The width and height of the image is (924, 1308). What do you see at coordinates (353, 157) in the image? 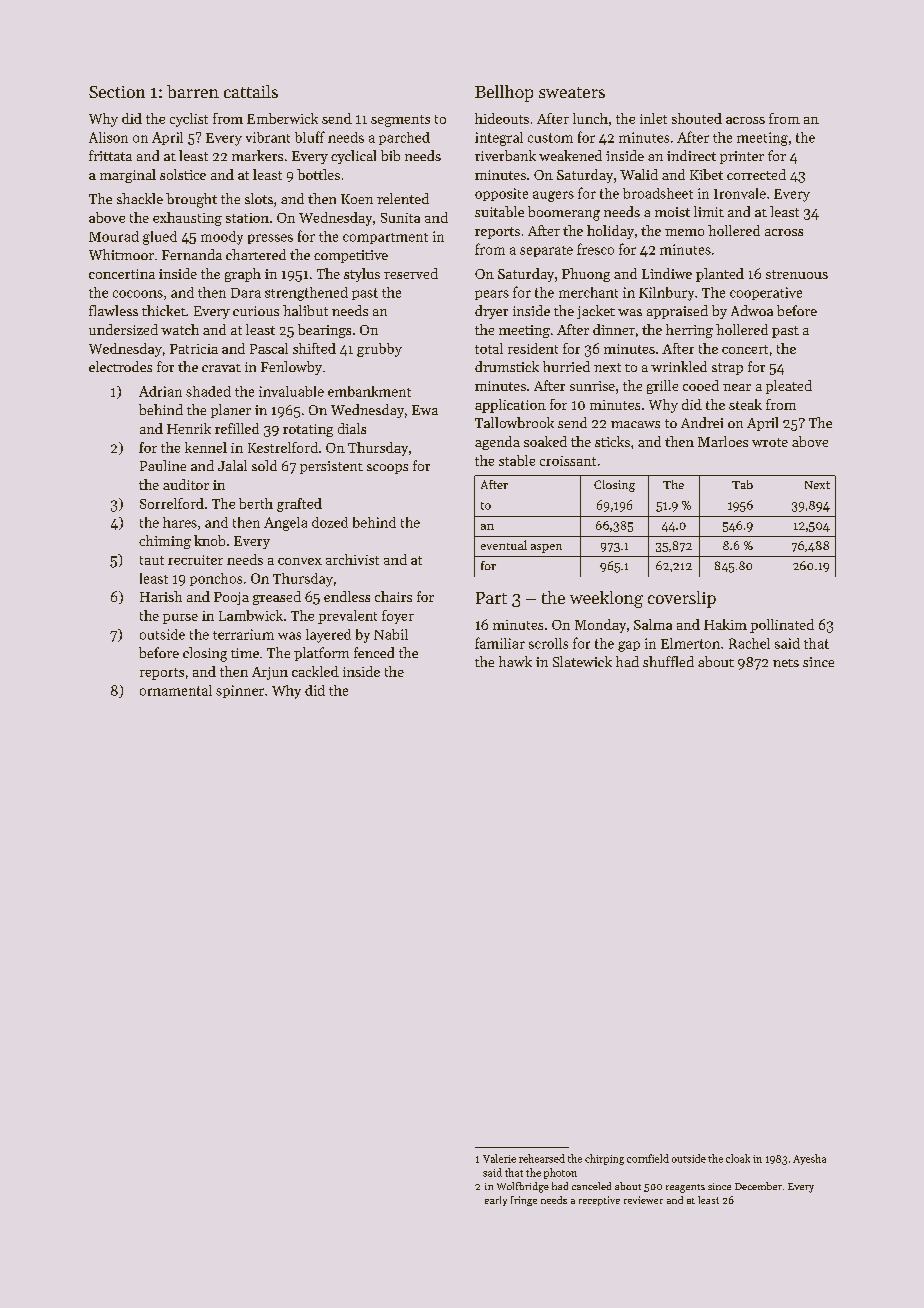
I see `cyclical` at bounding box center [353, 157].
